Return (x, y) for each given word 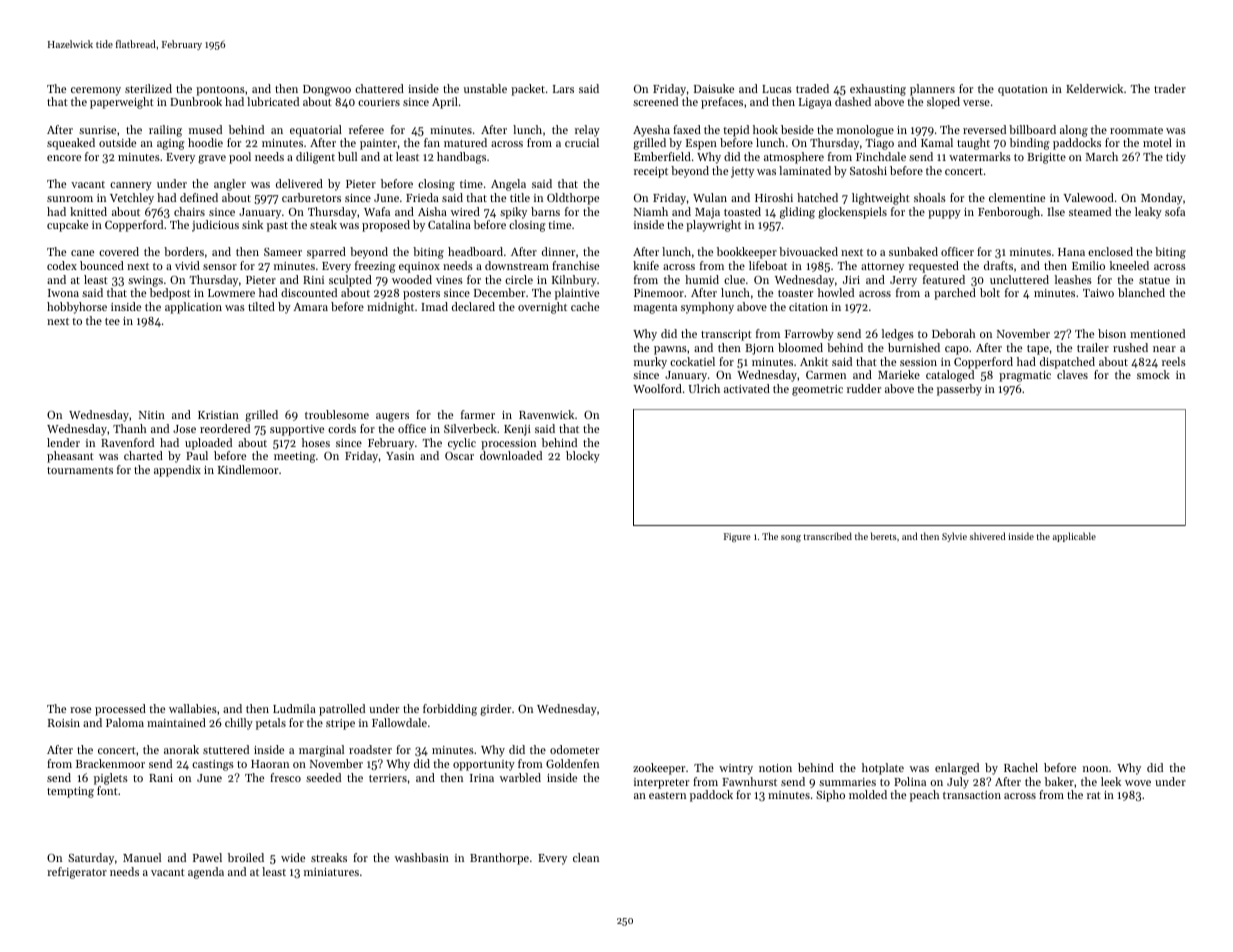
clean (586, 857)
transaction (972, 795)
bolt (990, 292)
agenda (206, 873)
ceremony (96, 91)
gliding (797, 213)
